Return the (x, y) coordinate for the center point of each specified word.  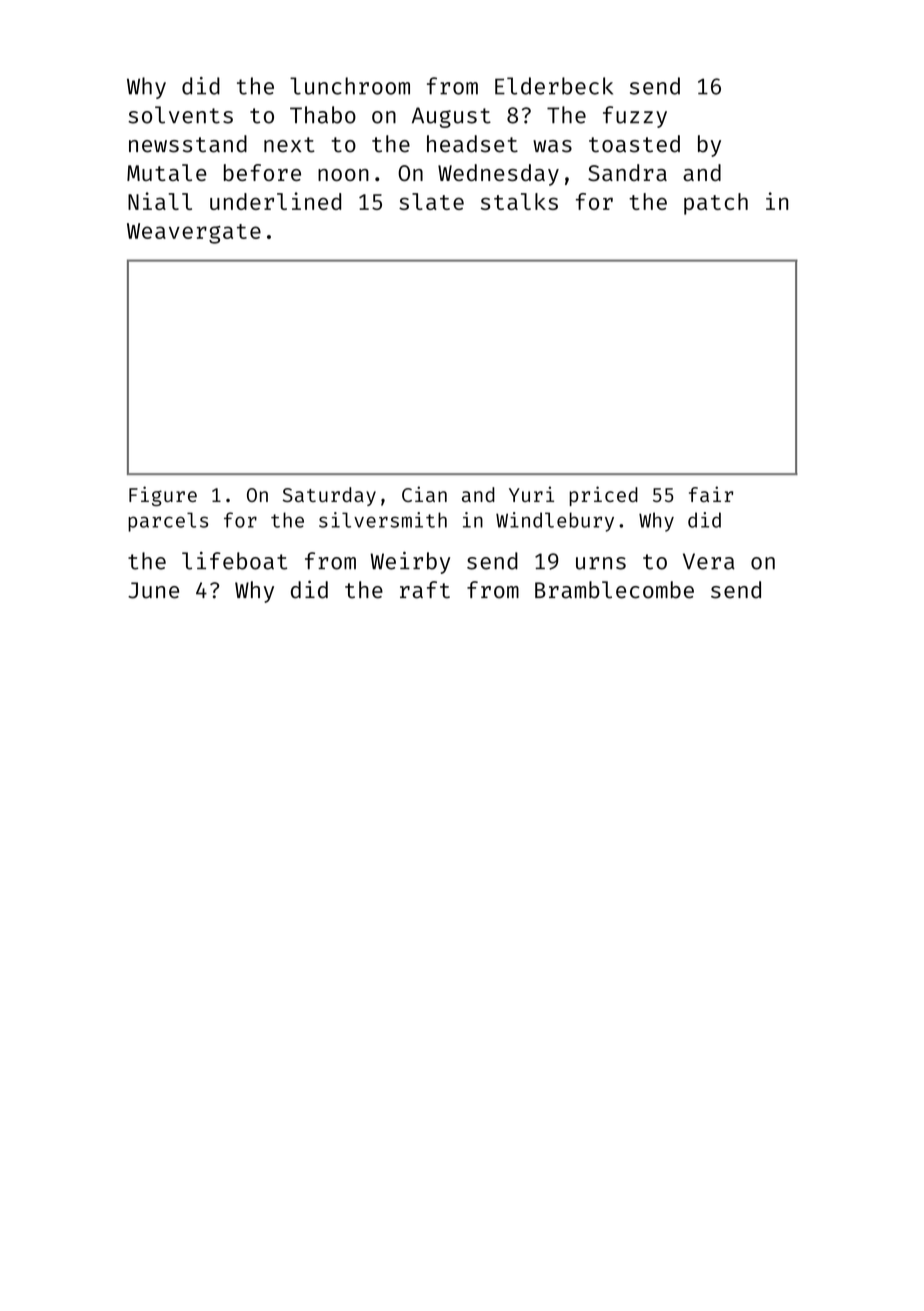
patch (716, 204)
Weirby (410, 563)
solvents (180, 115)
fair (711, 494)
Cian (424, 494)
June (153, 590)
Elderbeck (554, 86)
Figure (163, 496)
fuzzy (635, 117)
